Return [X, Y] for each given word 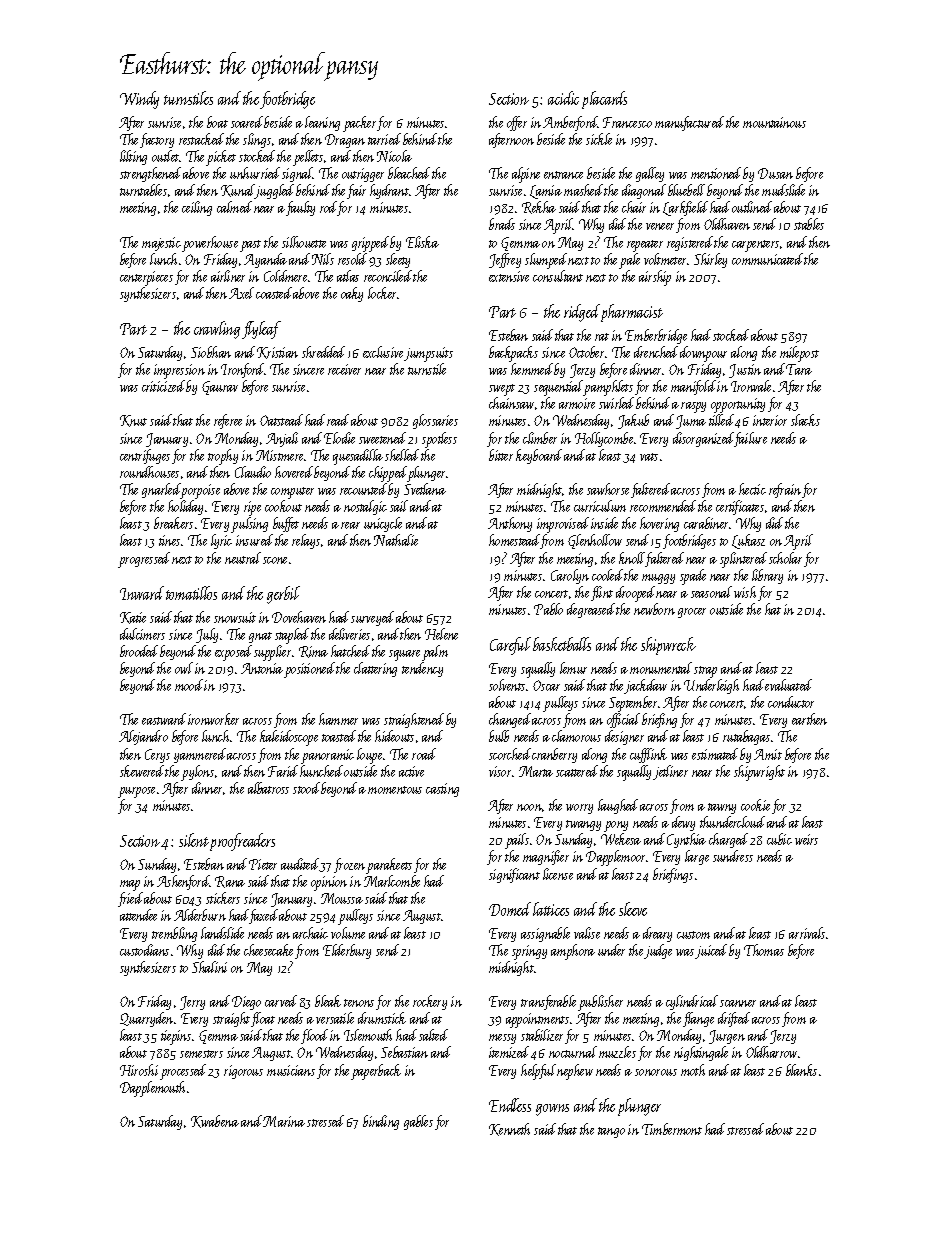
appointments [537, 1020]
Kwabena [215, 1121]
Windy [139, 100]
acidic [563, 98]
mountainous [774, 122]
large [697, 857]
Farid [283, 771]
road [424, 754]
